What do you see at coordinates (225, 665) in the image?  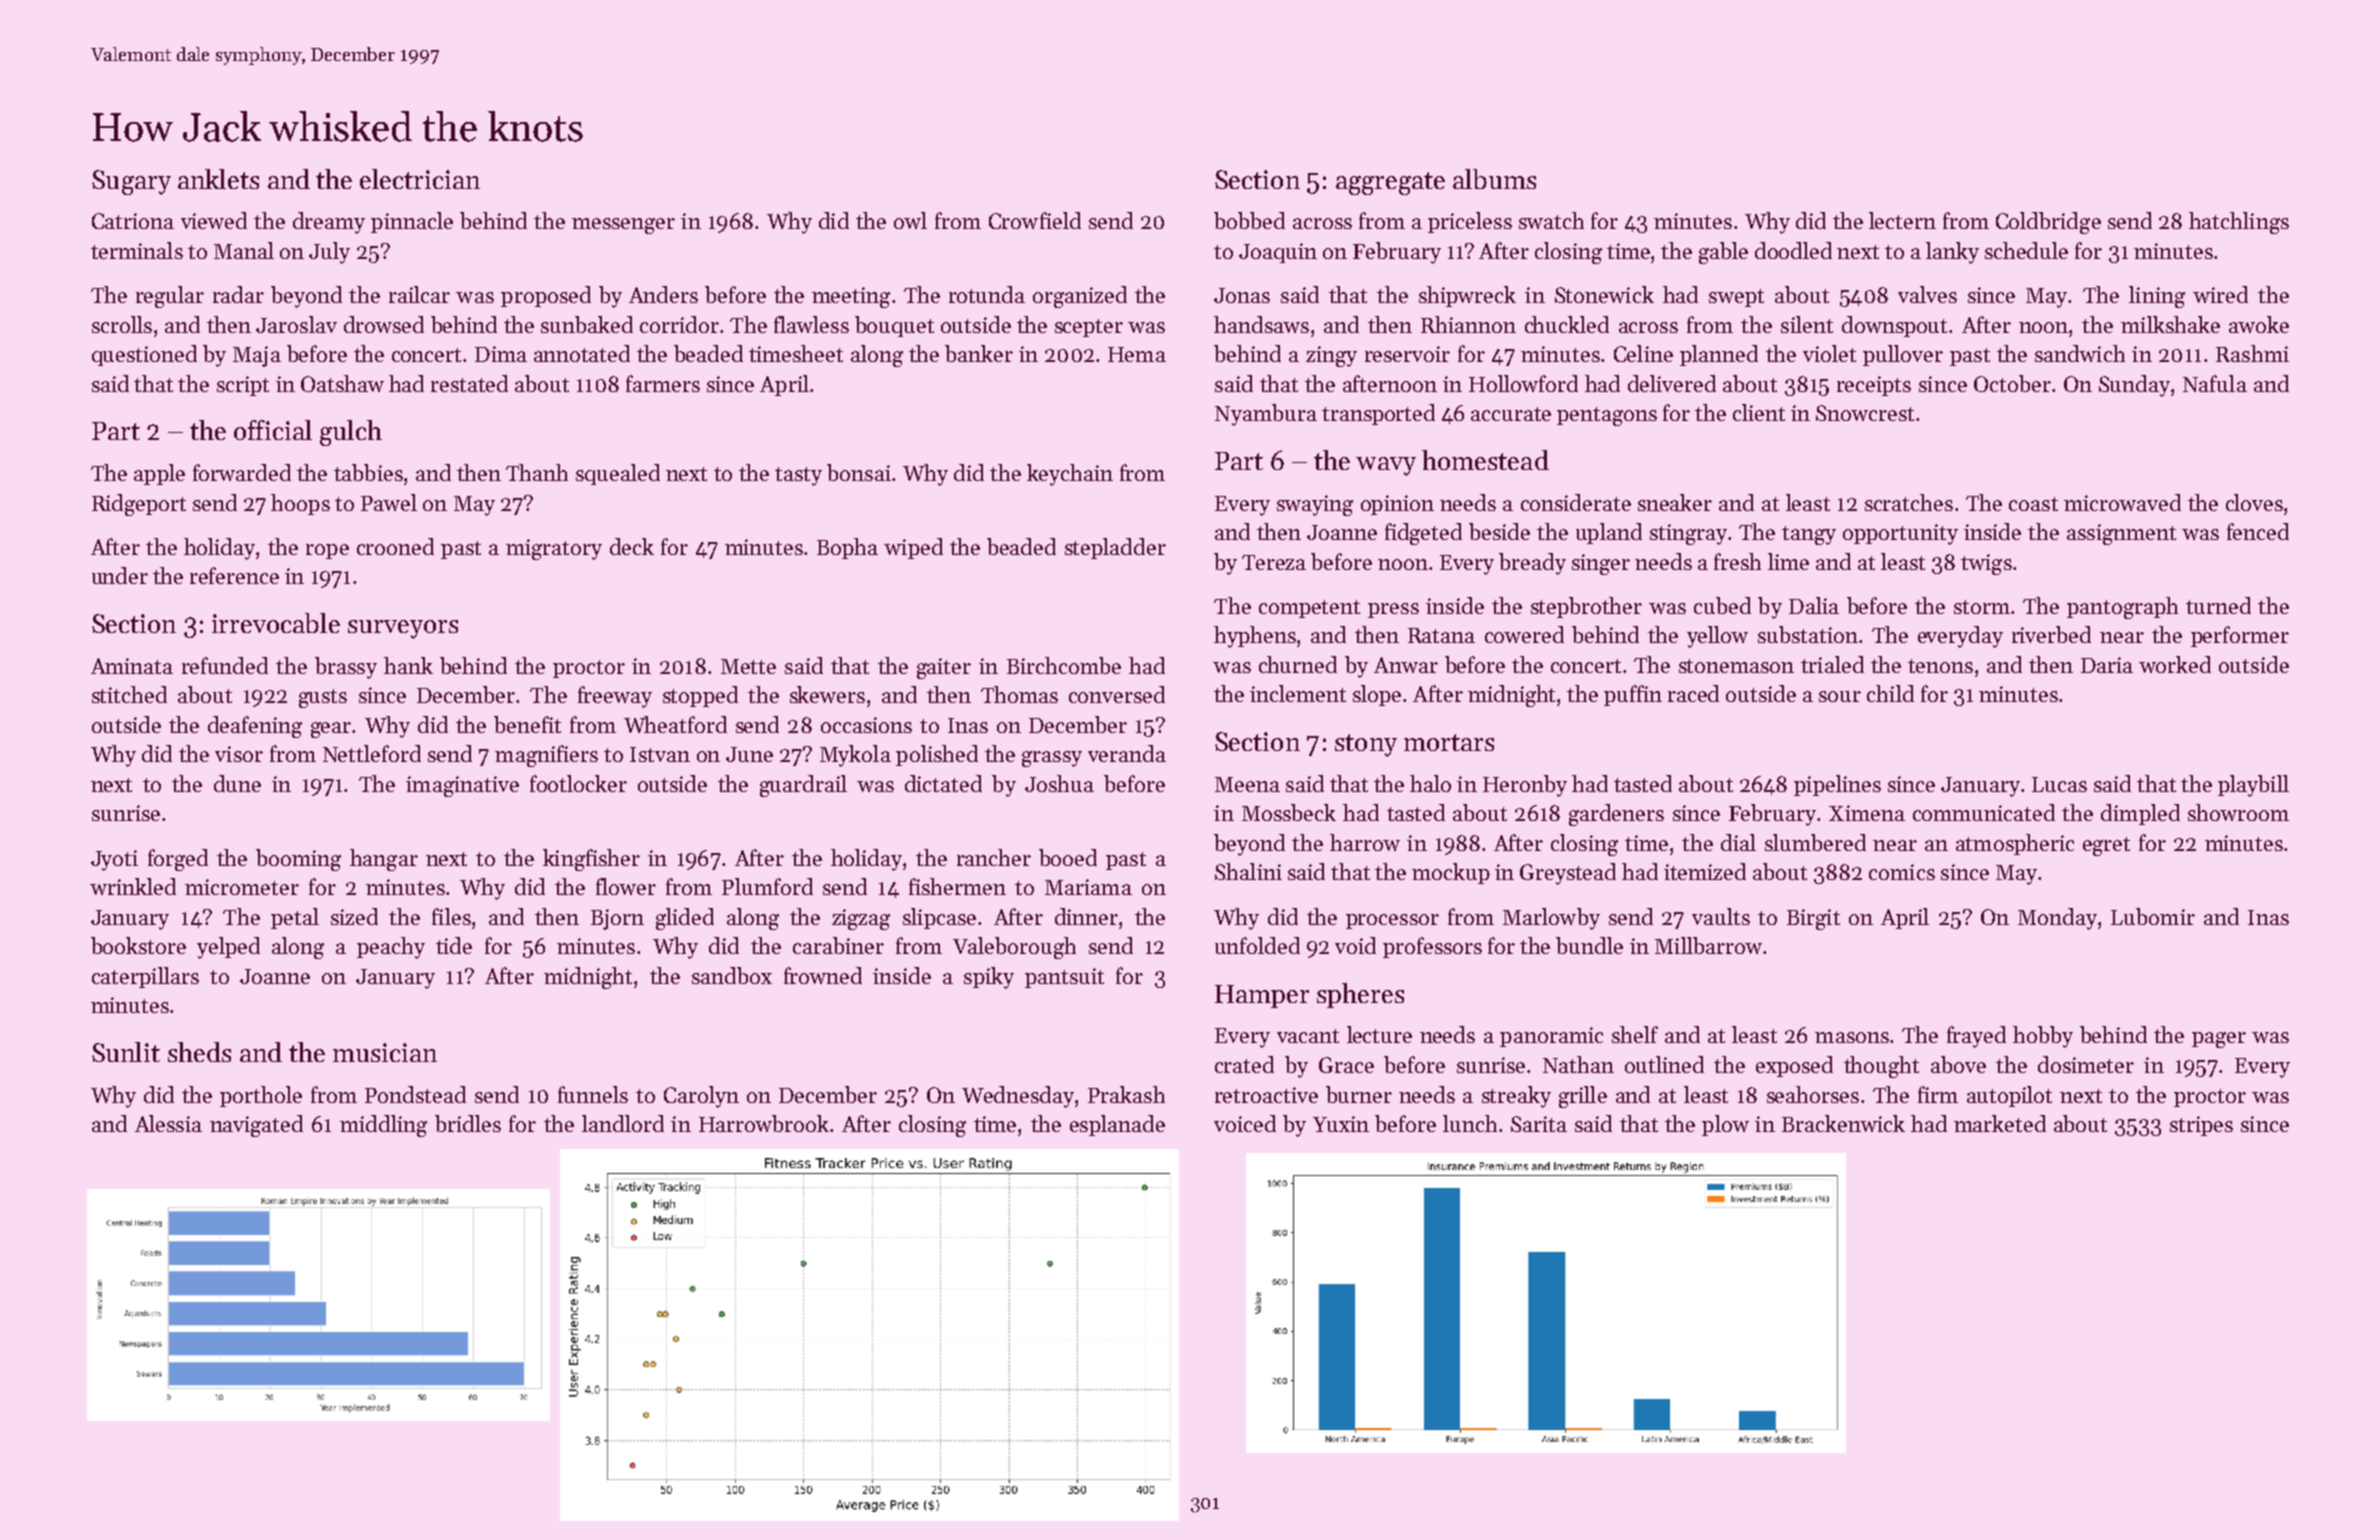 I see `refunded` at bounding box center [225, 665].
